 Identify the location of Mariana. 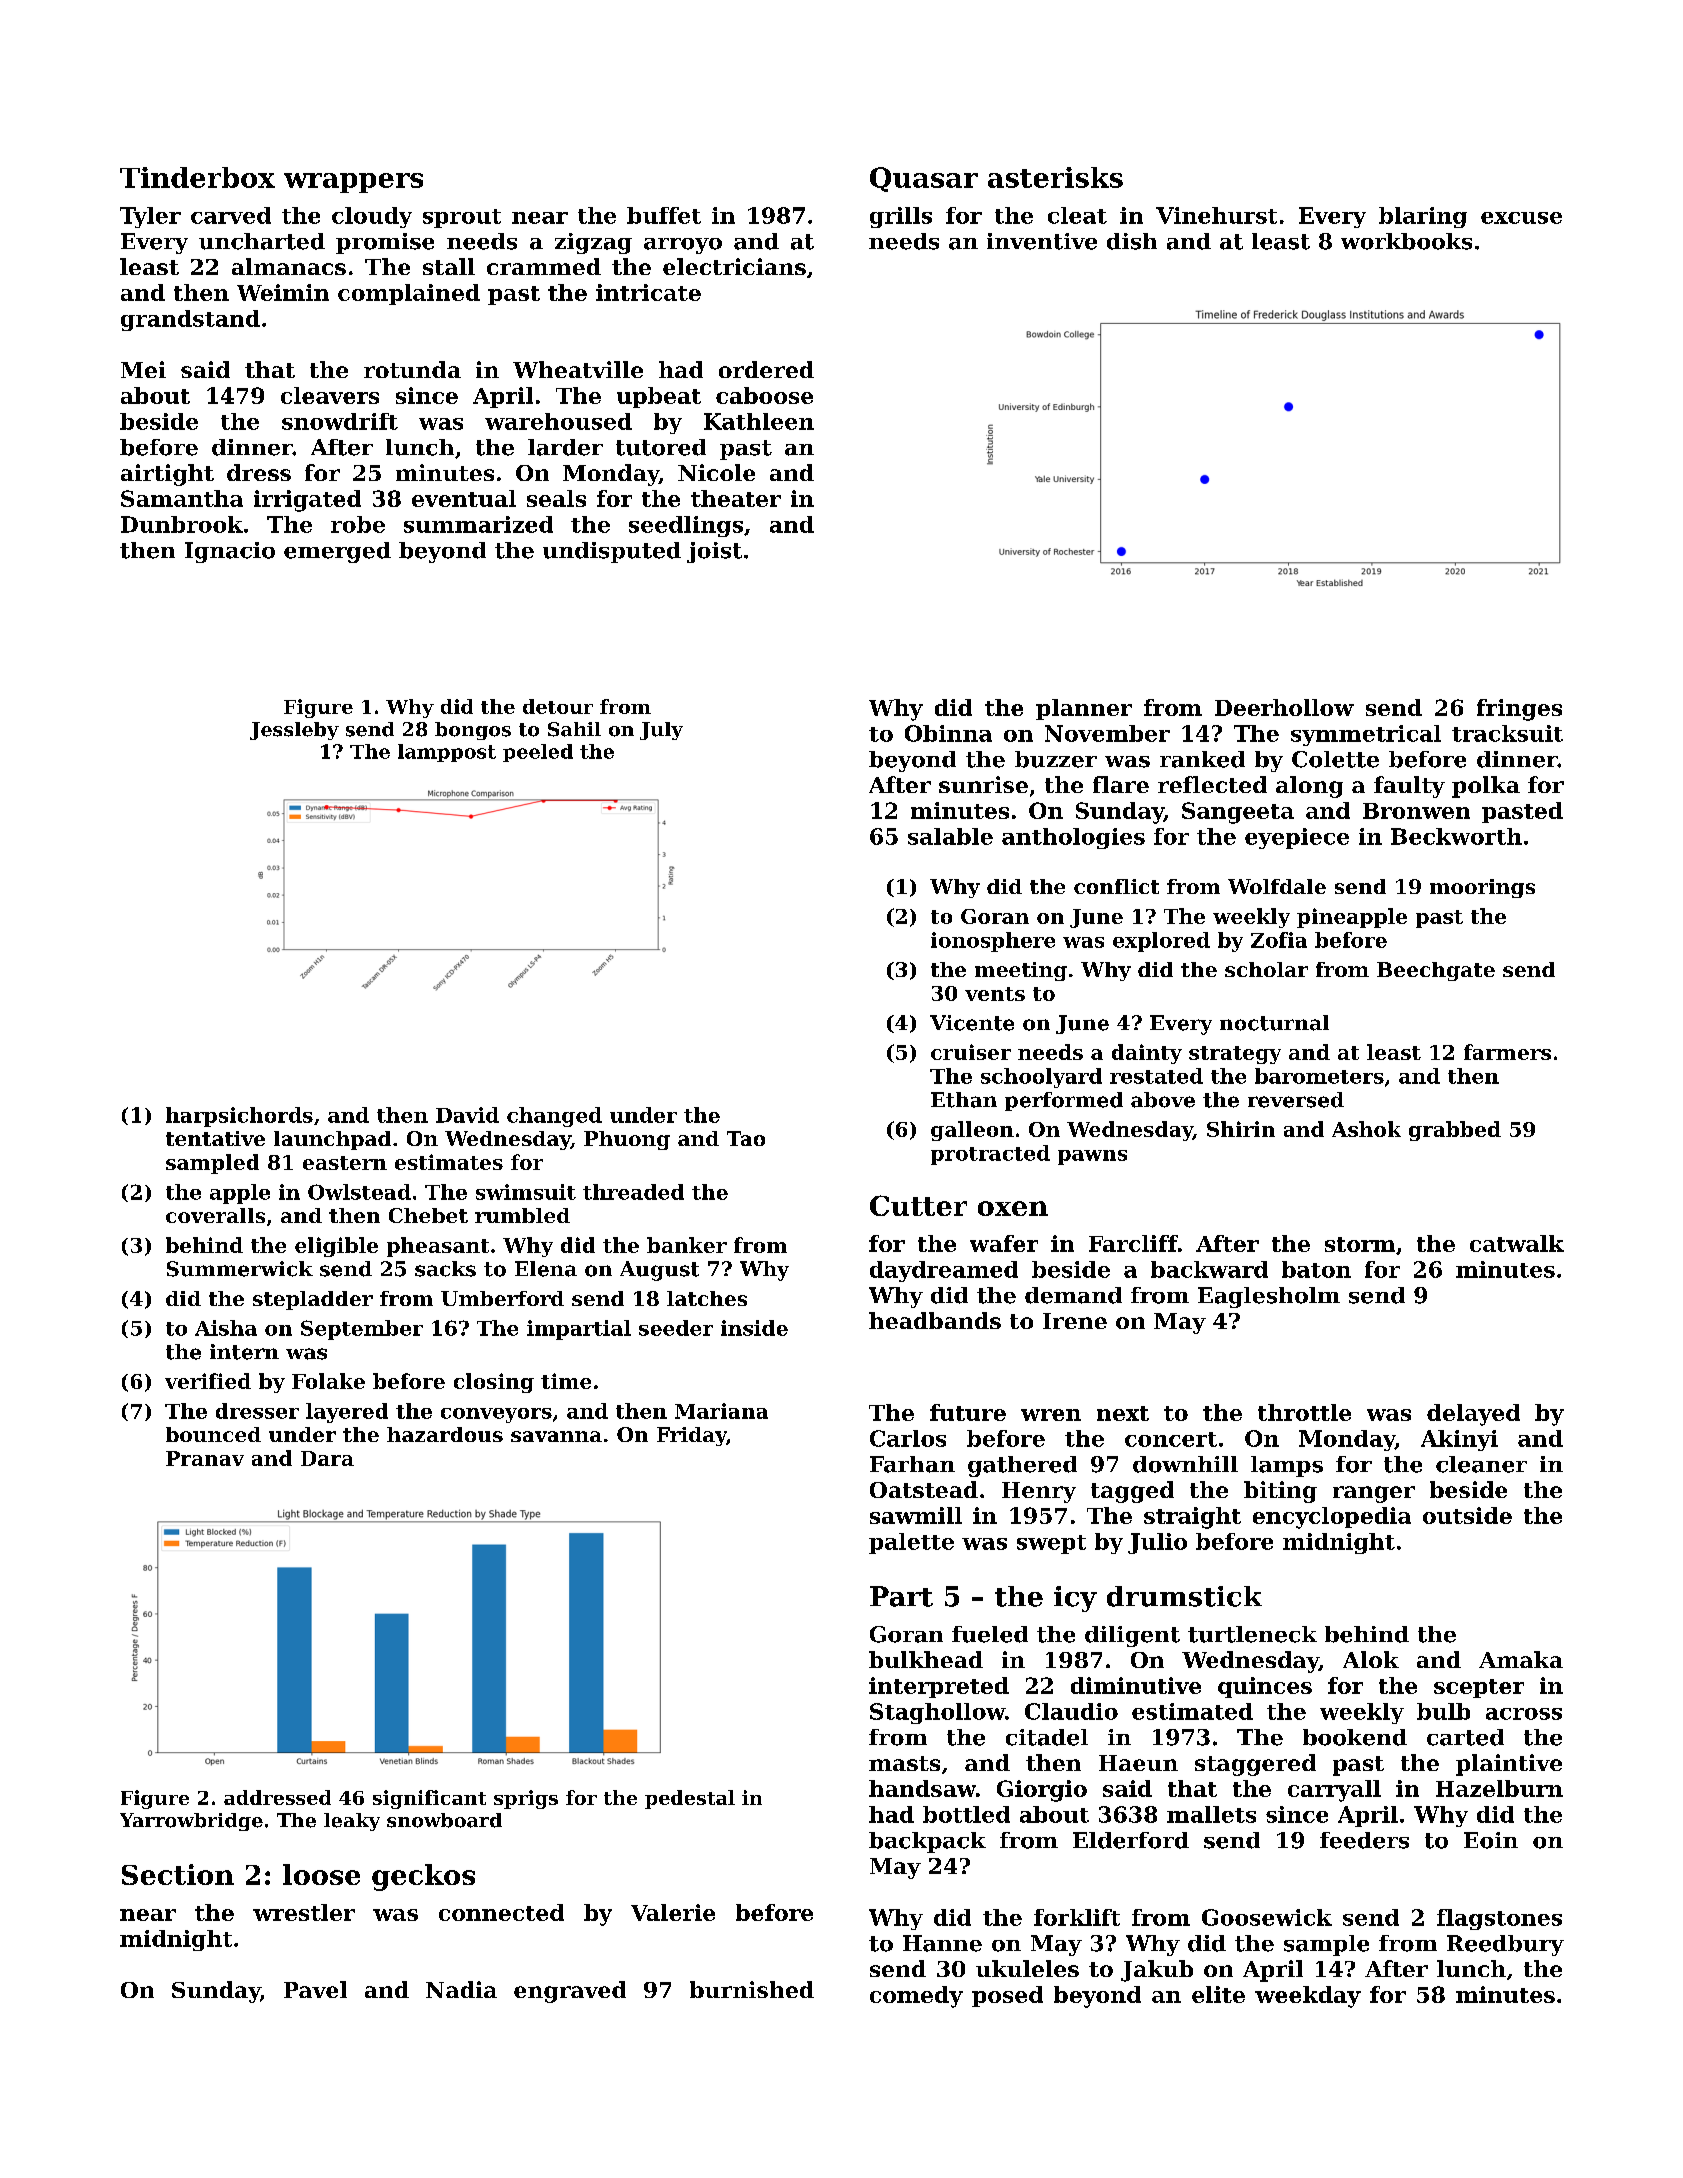
(721, 1411).
